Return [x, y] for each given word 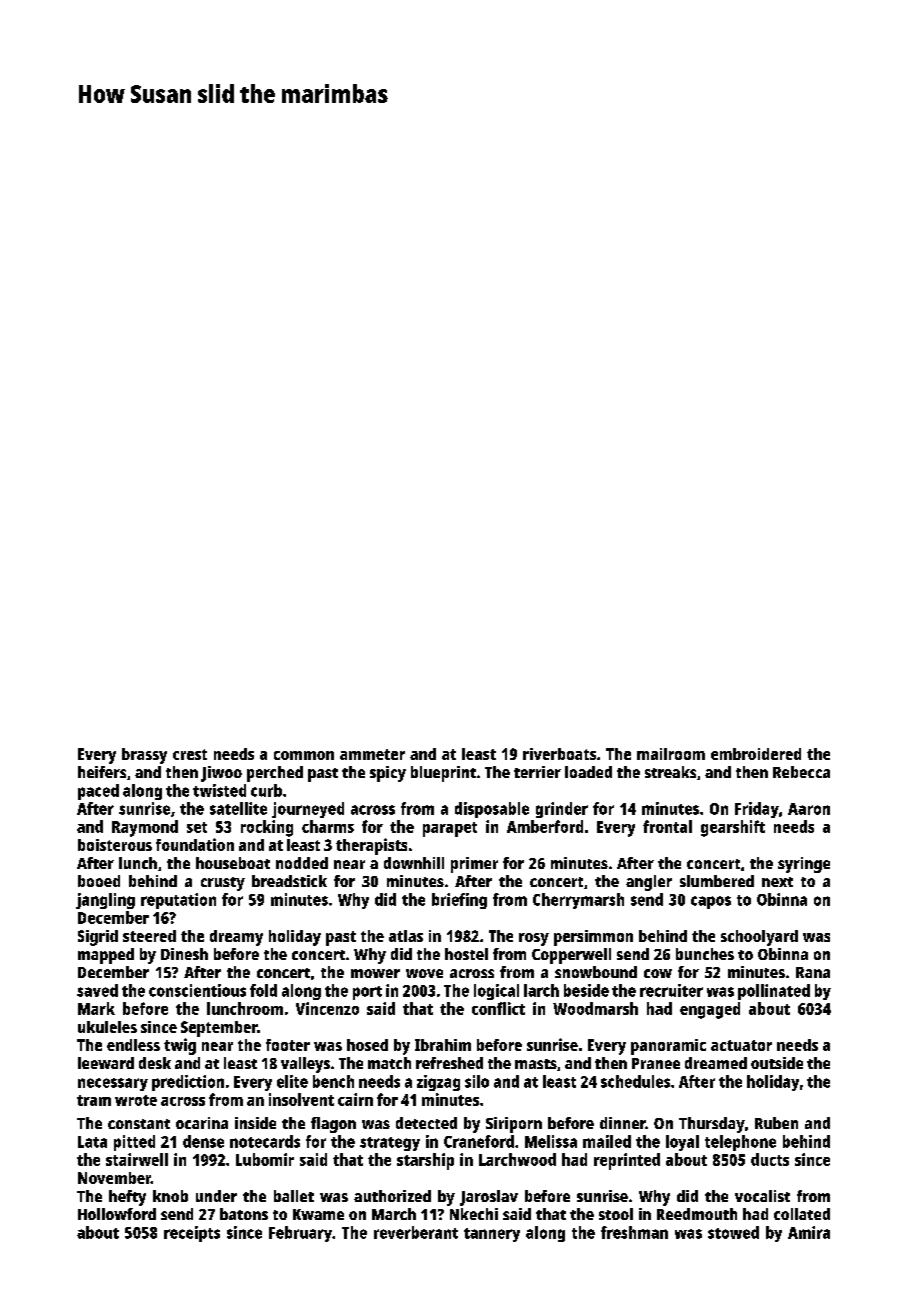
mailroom [671, 754]
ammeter [372, 754]
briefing [459, 901]
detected [426, 1123]
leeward [106, 1063]
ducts [770, 1159]
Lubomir [265, 1159]
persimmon [593, 938]
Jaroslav [489, 1198]
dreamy [236, 938]
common [304, 755]
